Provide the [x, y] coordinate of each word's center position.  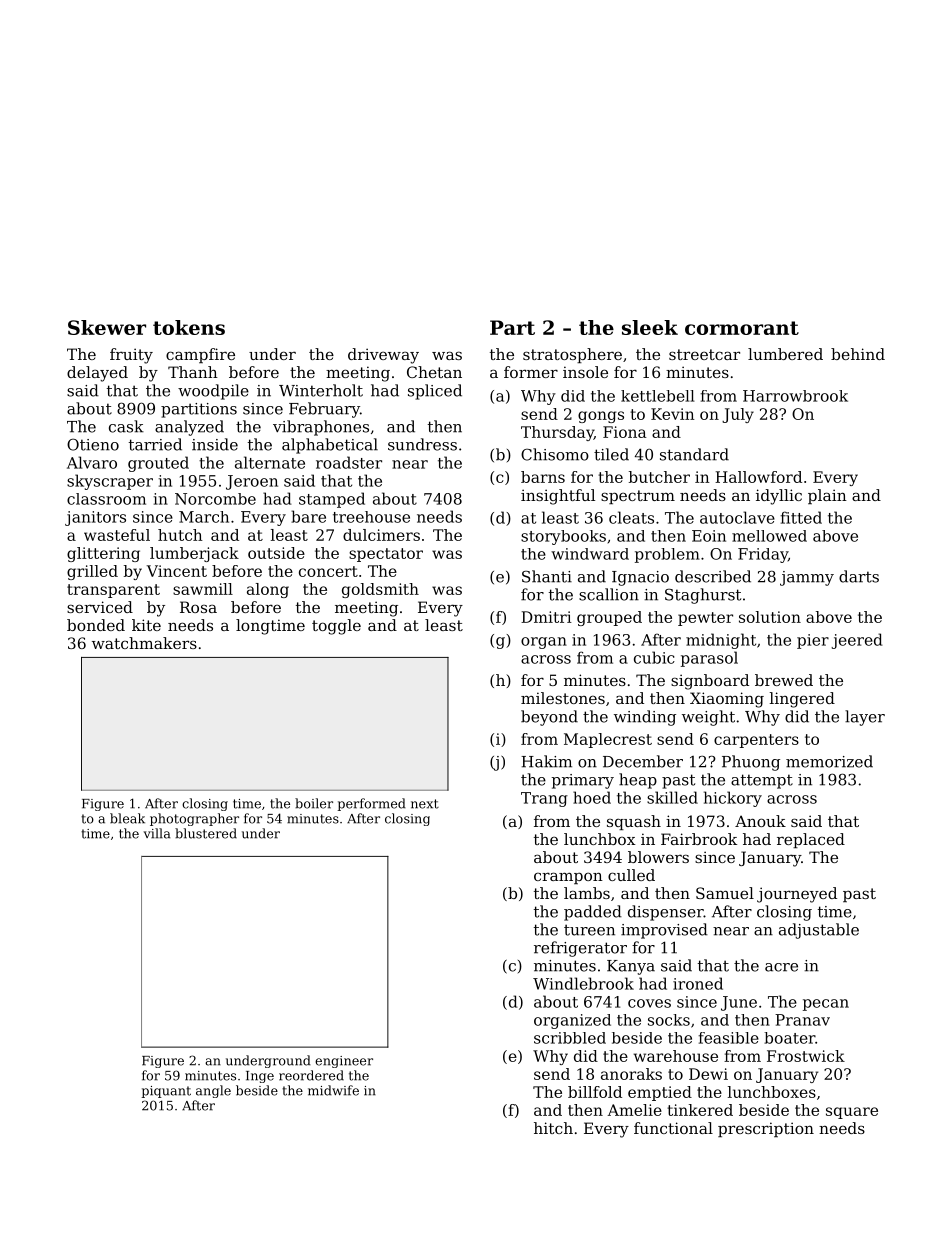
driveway [383, 356]
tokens [189, 327]
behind [858, 354]
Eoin [709, 536]
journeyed [797, 895]
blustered [206, 833]
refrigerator [580, 949]
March [204, 517]
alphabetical [330, 446]
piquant [166, 1092]
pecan [826, 1005]
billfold [595, 1092]
